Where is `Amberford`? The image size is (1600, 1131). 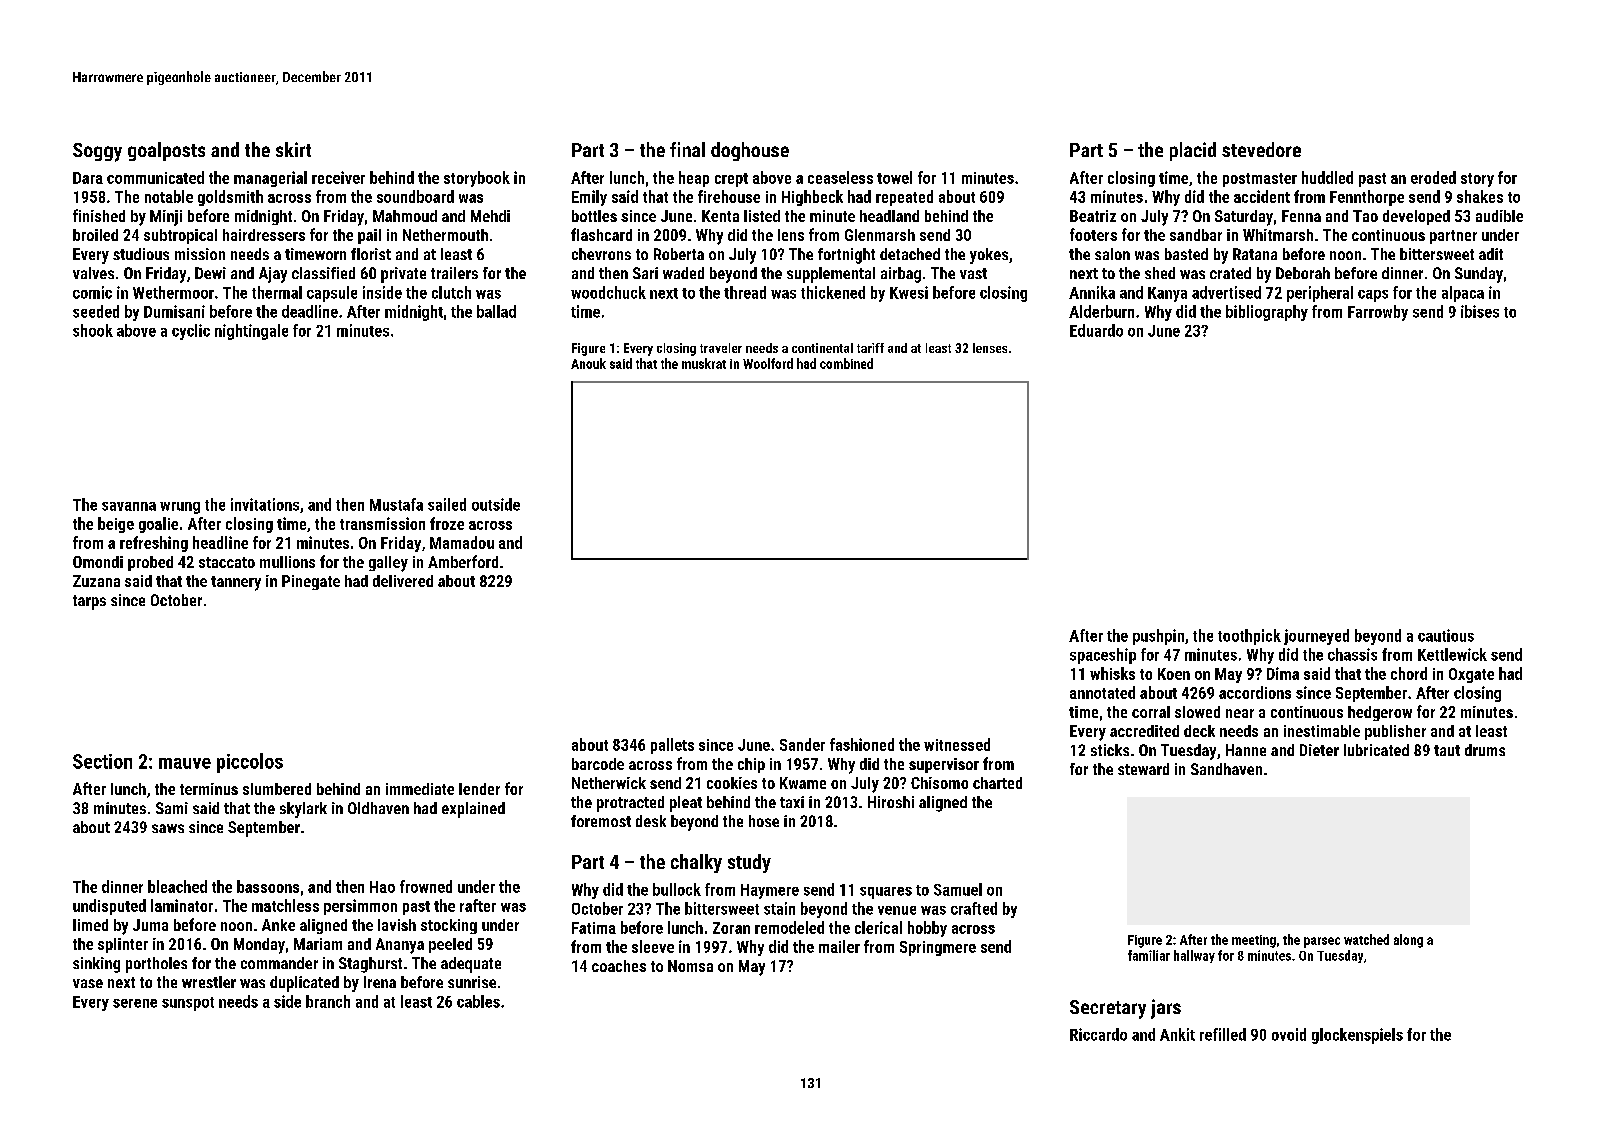 Amberford is located at coordinates (463, 561).
